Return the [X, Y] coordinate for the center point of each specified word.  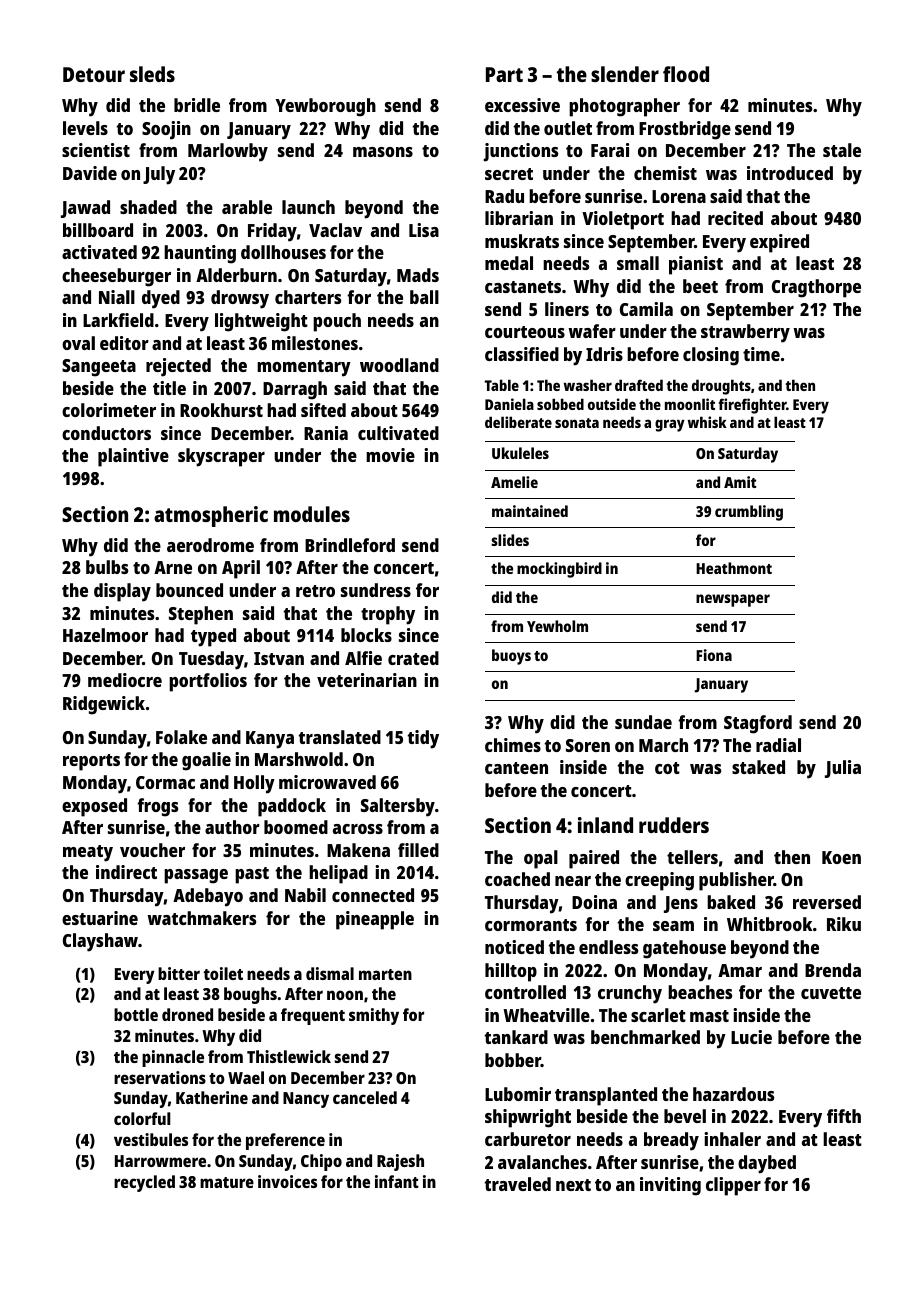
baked [731, 902]
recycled [144, 1183]
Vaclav [335, 230]
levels [85, 128]
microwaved [327, 782]
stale [842, 150]
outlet [568, 128]
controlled [525, 992]
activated [99, 252]
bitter [179, 973]
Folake [181, 737]
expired [779, 243]
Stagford [758, 724]
